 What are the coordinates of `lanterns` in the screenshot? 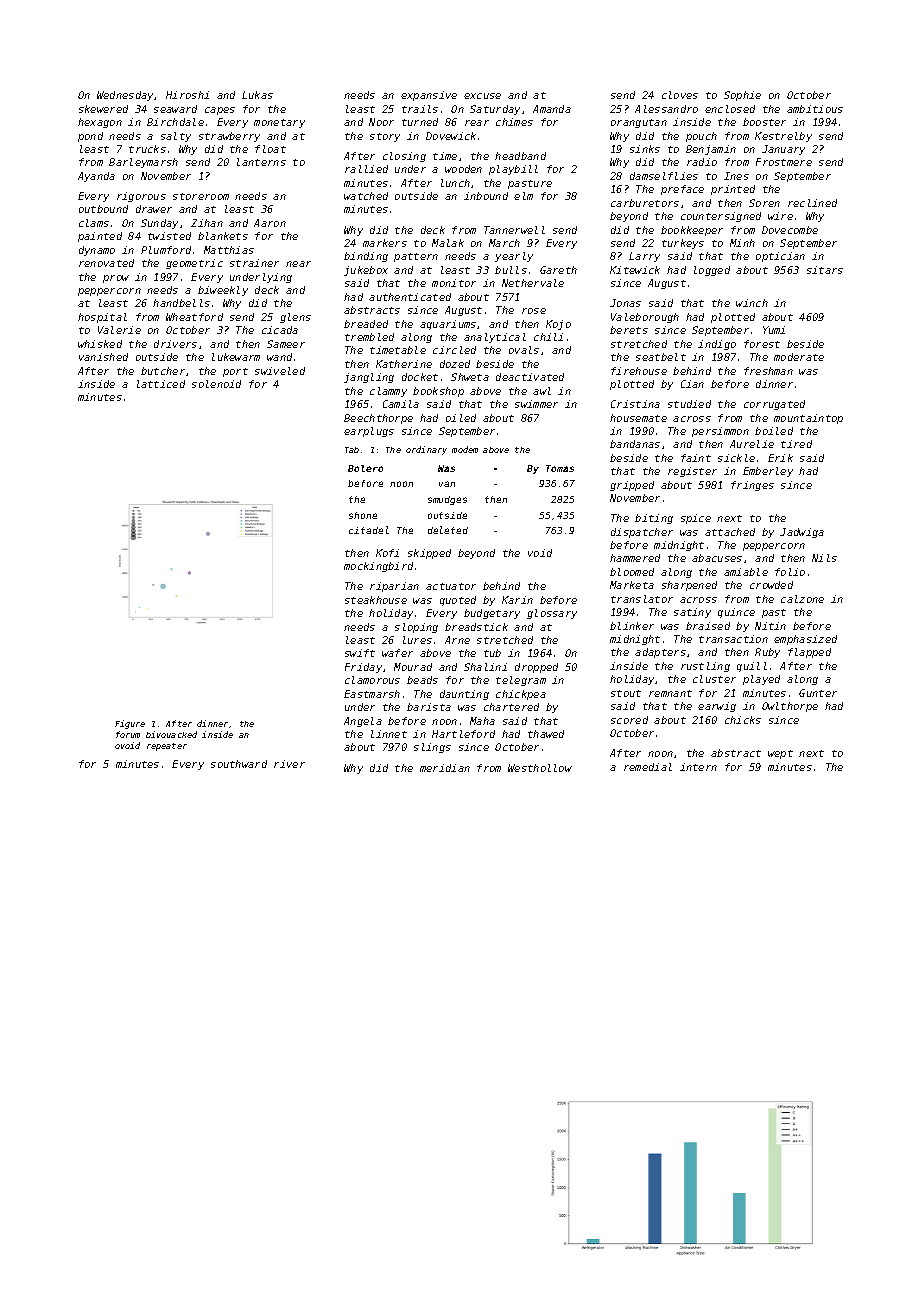 It's located at (261, 162).
